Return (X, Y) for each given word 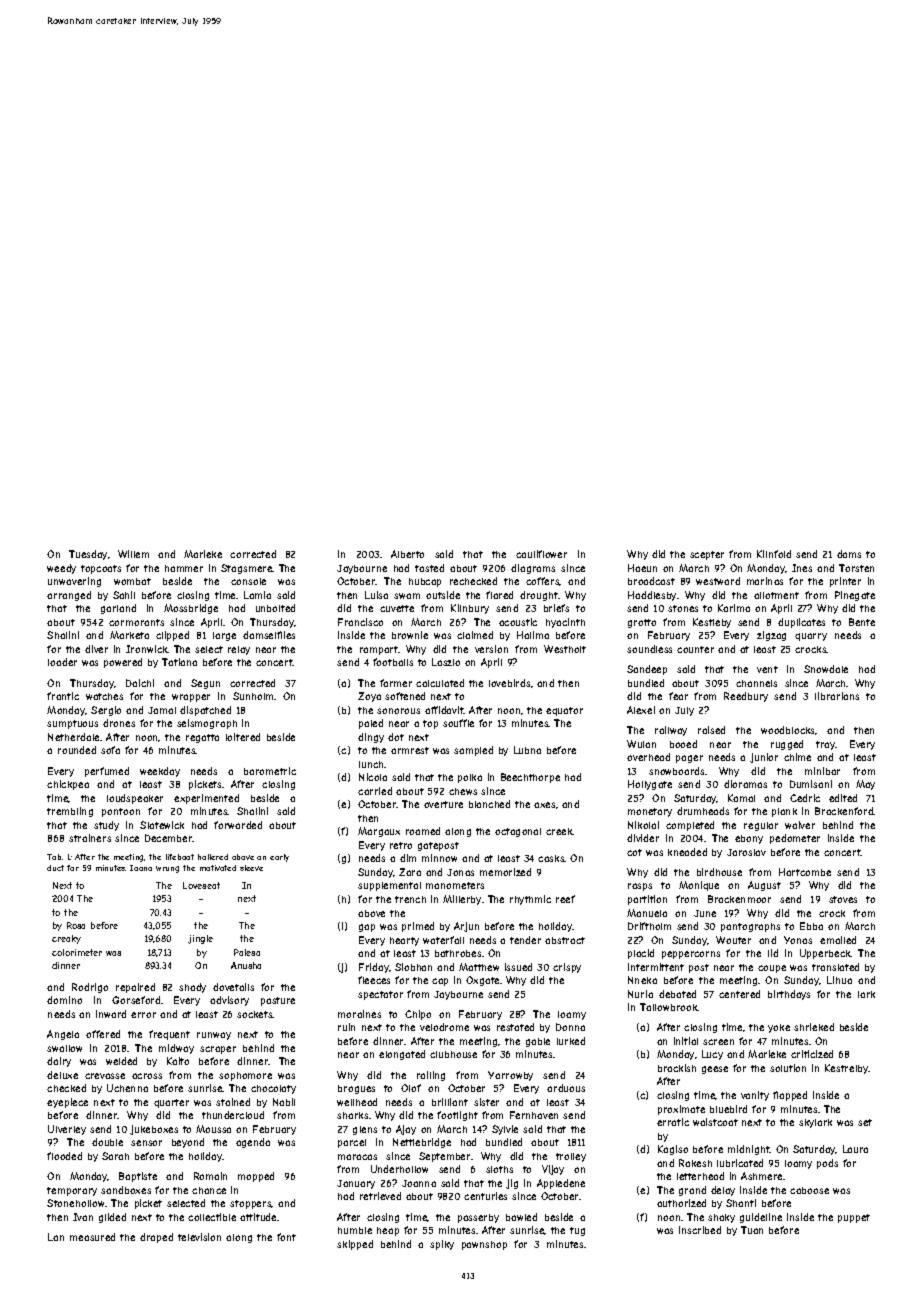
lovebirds (509, 683)
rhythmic (530, 900)
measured (92, 1237)
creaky (66, 939)
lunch (371, 764)
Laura (855, 1149)
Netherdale (73, 737)
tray (826, 745)
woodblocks (788, 730)
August (764, 886)
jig (512, 1184)
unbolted (275, 608)
